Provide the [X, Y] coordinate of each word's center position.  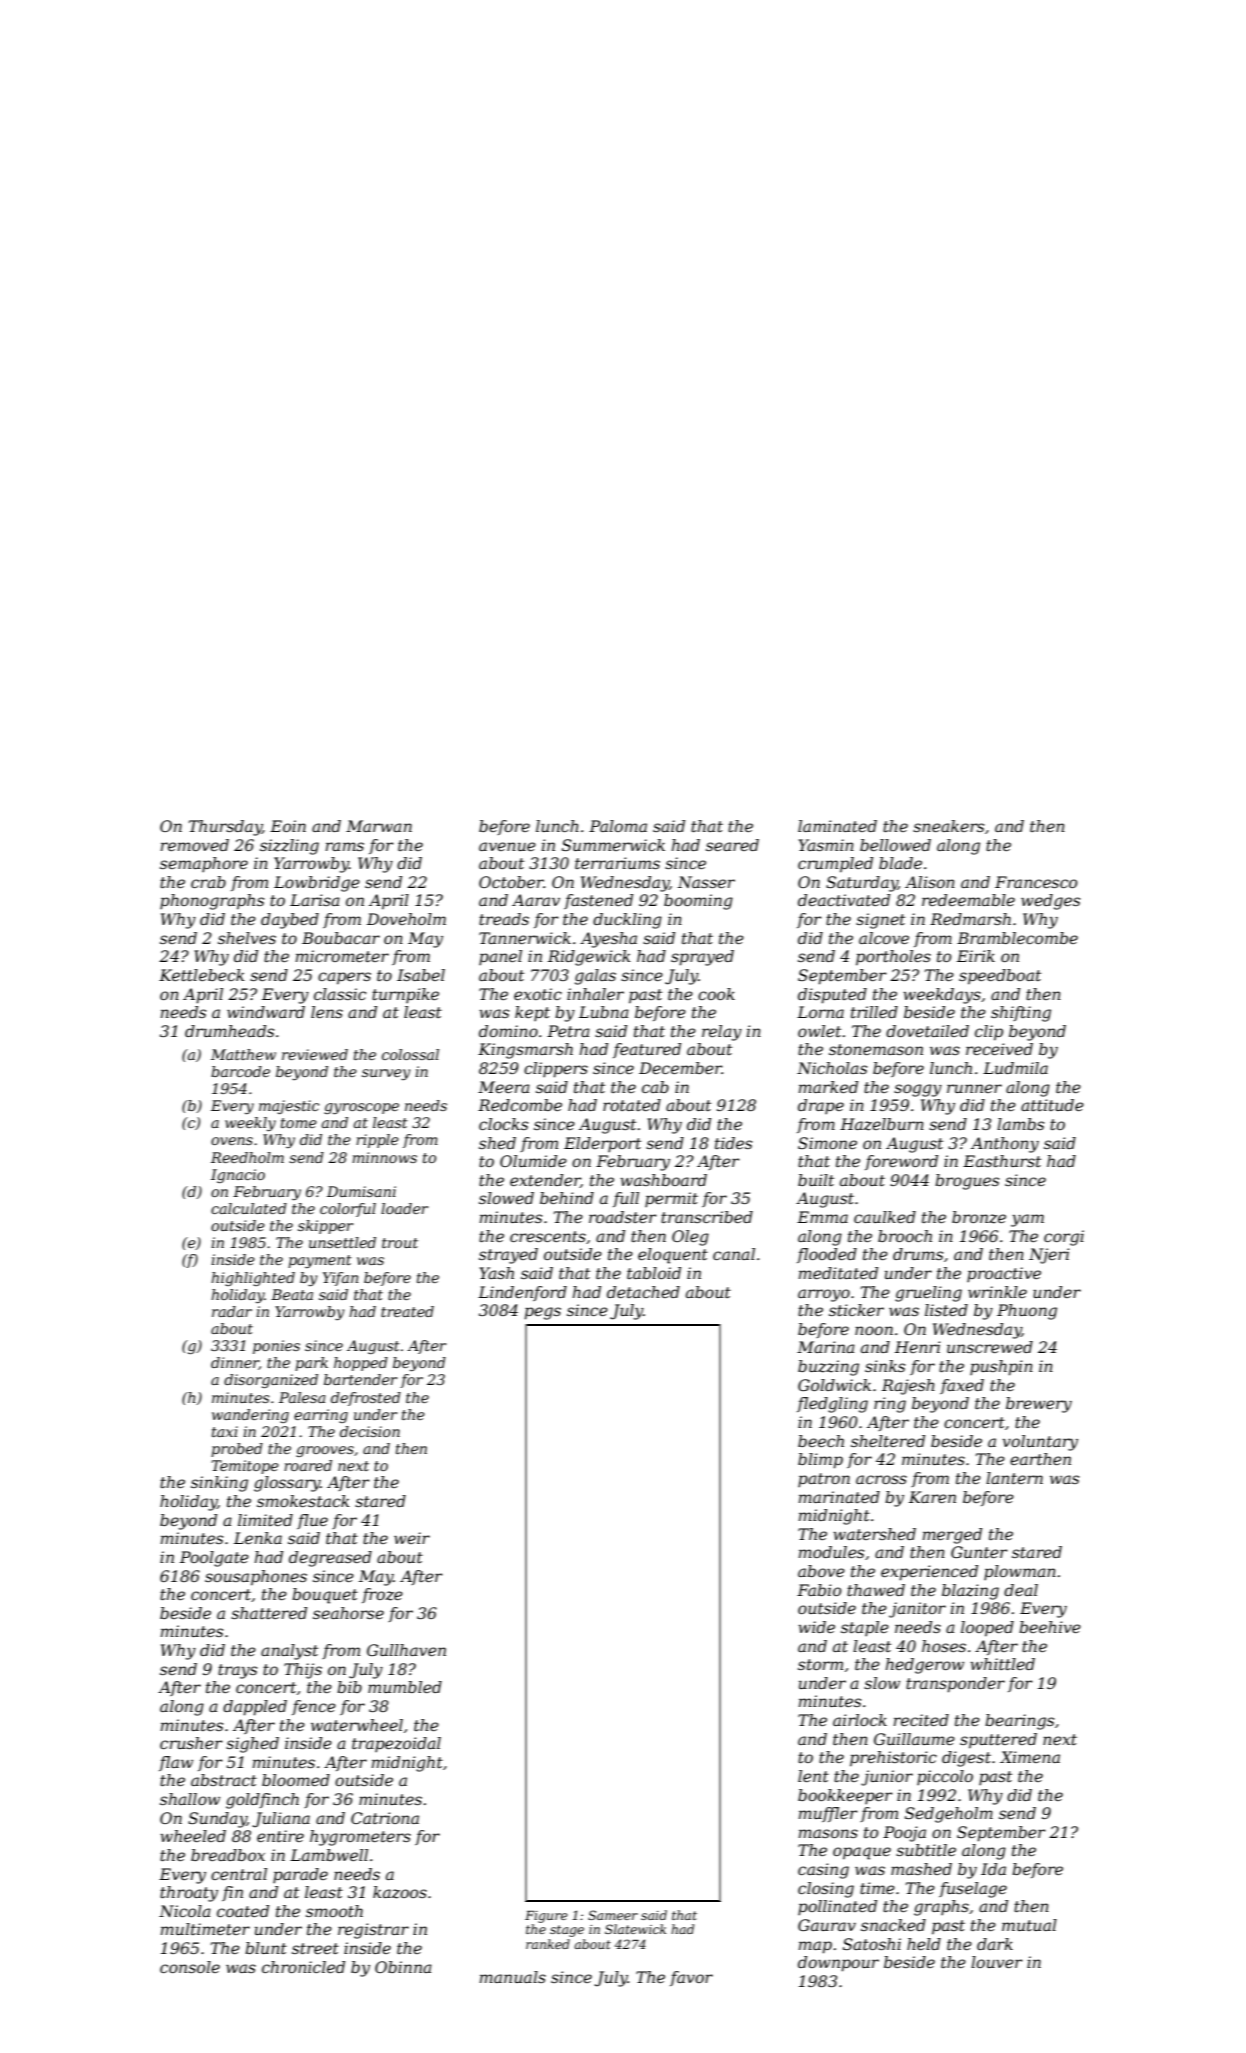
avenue [507, 846]
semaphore [204, 864]
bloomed [296, 1780]
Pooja [904, 1834]
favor [691, 1978]
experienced [929, 1573]
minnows [384, 1157]
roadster [623, 1217]
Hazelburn [882, 1124]
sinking [219, 1484]
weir [412, 1538]
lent [813, 1776]
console [190, 1967]
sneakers [948, 826]
